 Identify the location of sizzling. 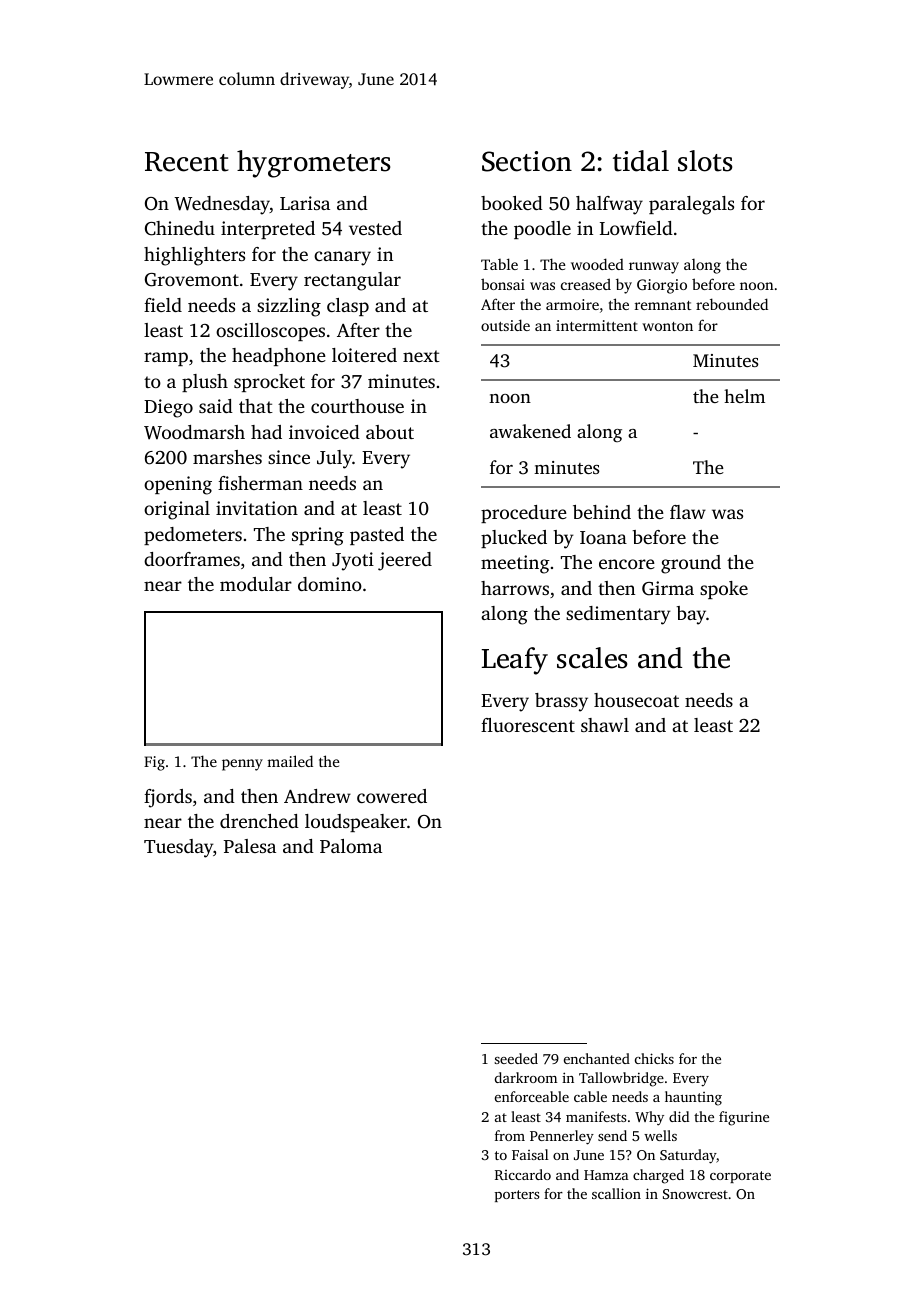
(289, 307).
